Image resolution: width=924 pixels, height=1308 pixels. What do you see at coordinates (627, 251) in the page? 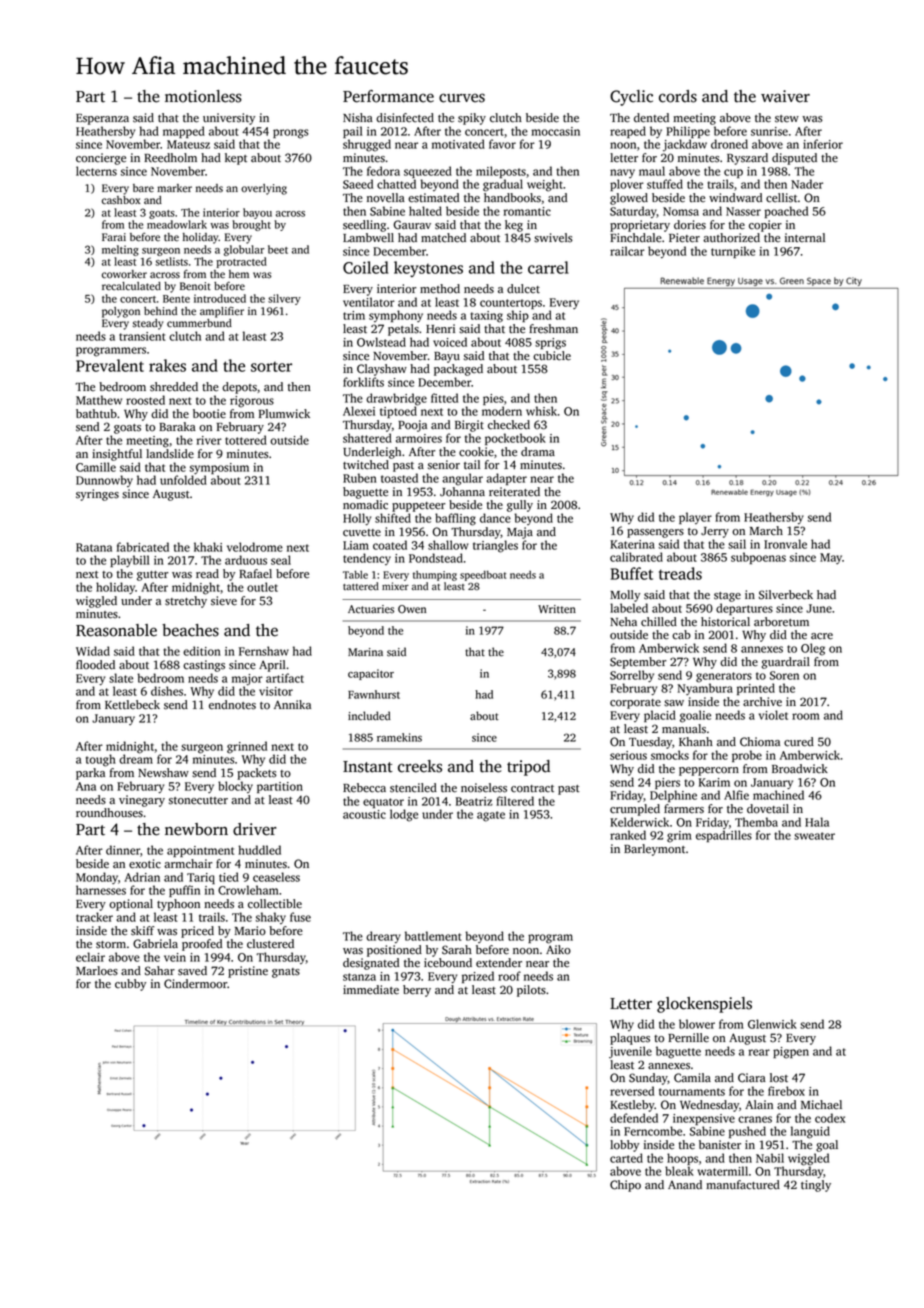
I see `railcar` at bounding box center [627, 251].
